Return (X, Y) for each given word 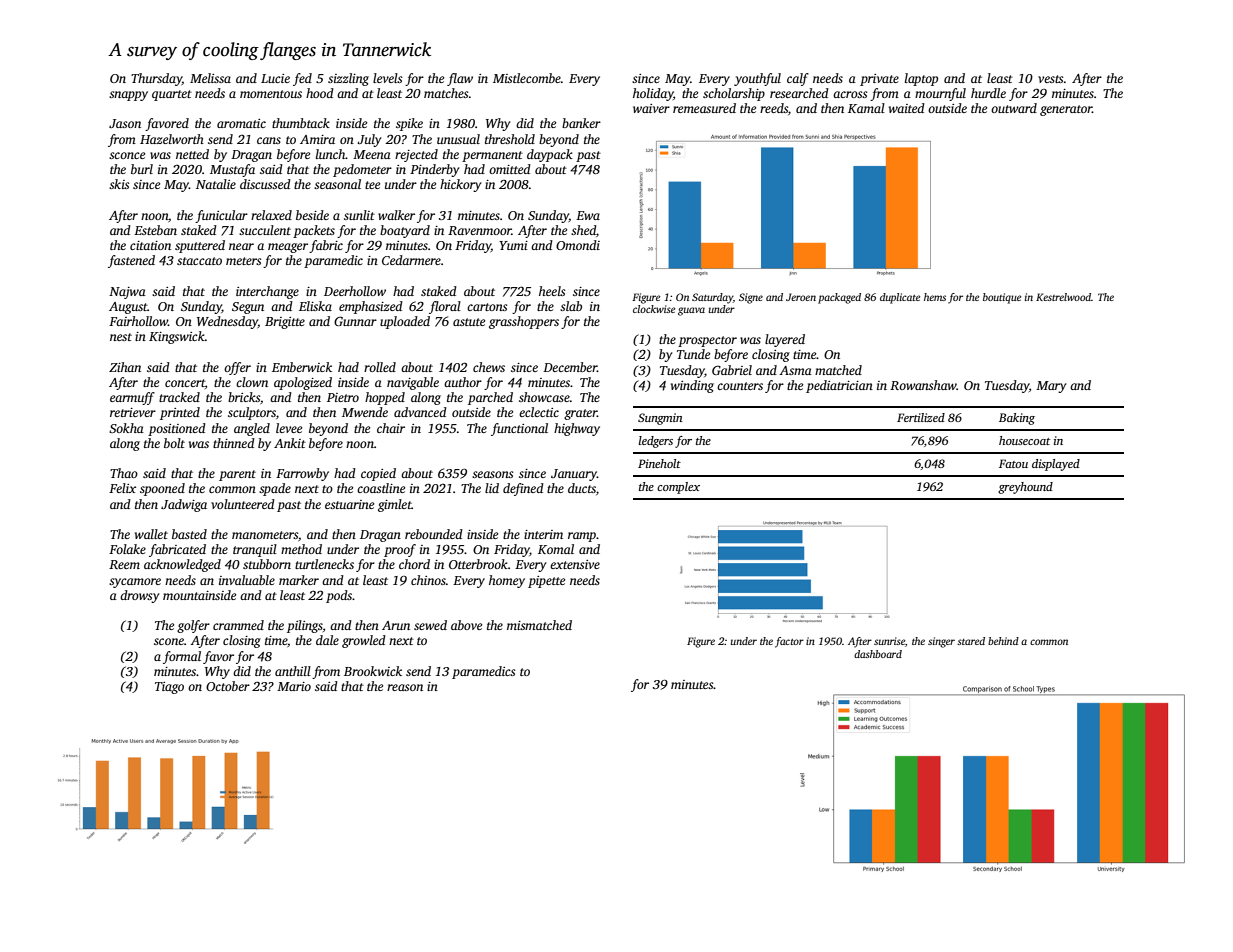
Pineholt (659, 463)
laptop (921, 79)
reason (405, 687)
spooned (162, 489)
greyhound (1025, 488)
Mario (294, 686)
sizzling (348, 79)
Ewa (588, 215)
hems (935, 297)
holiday (653, 94)
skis (119, 184)
